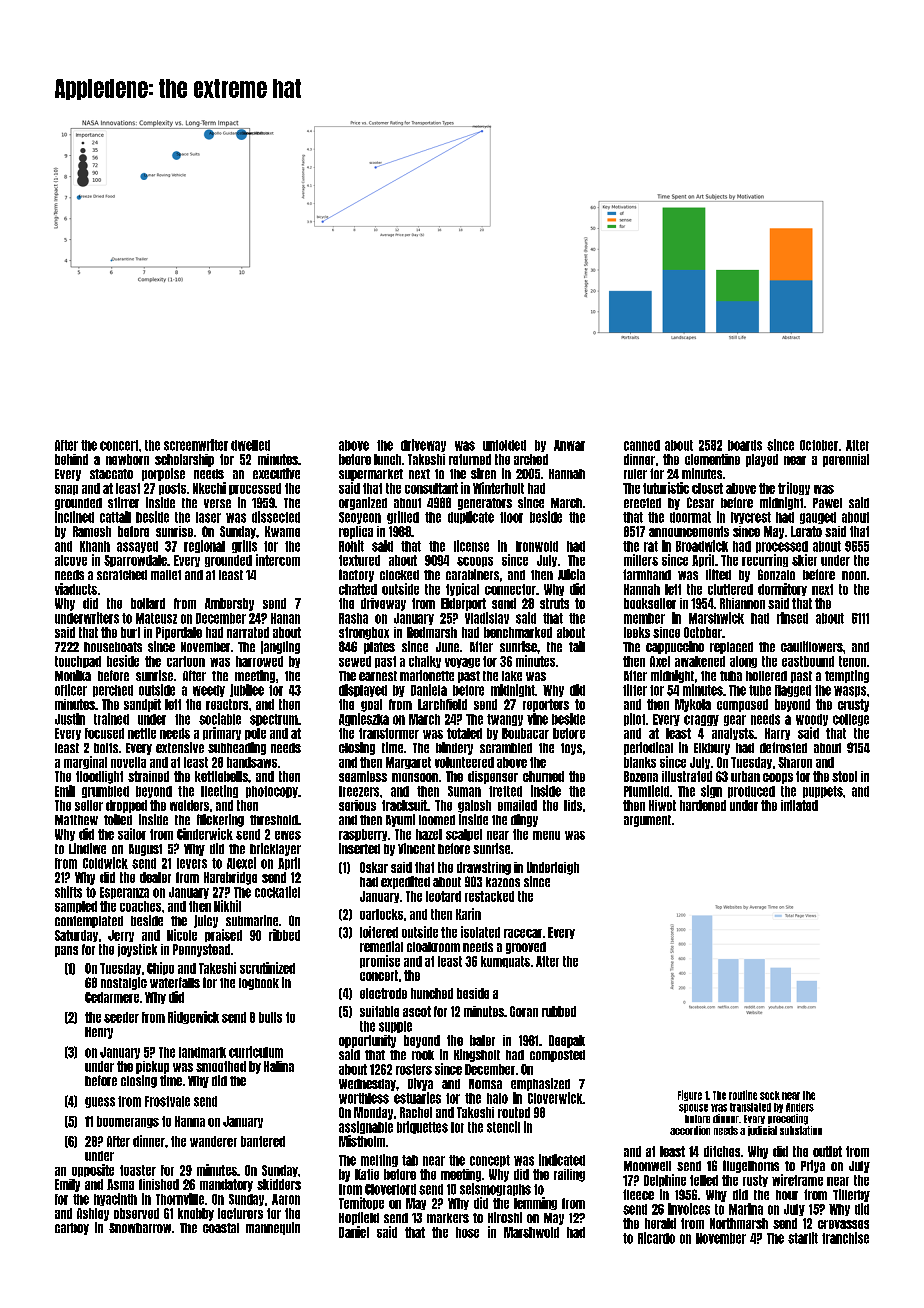 The image size is (924, 1308). What do you see at coordinates (209, 488) in the screenshot?
I see `Nkechi` at bounding box center [209, 488].
